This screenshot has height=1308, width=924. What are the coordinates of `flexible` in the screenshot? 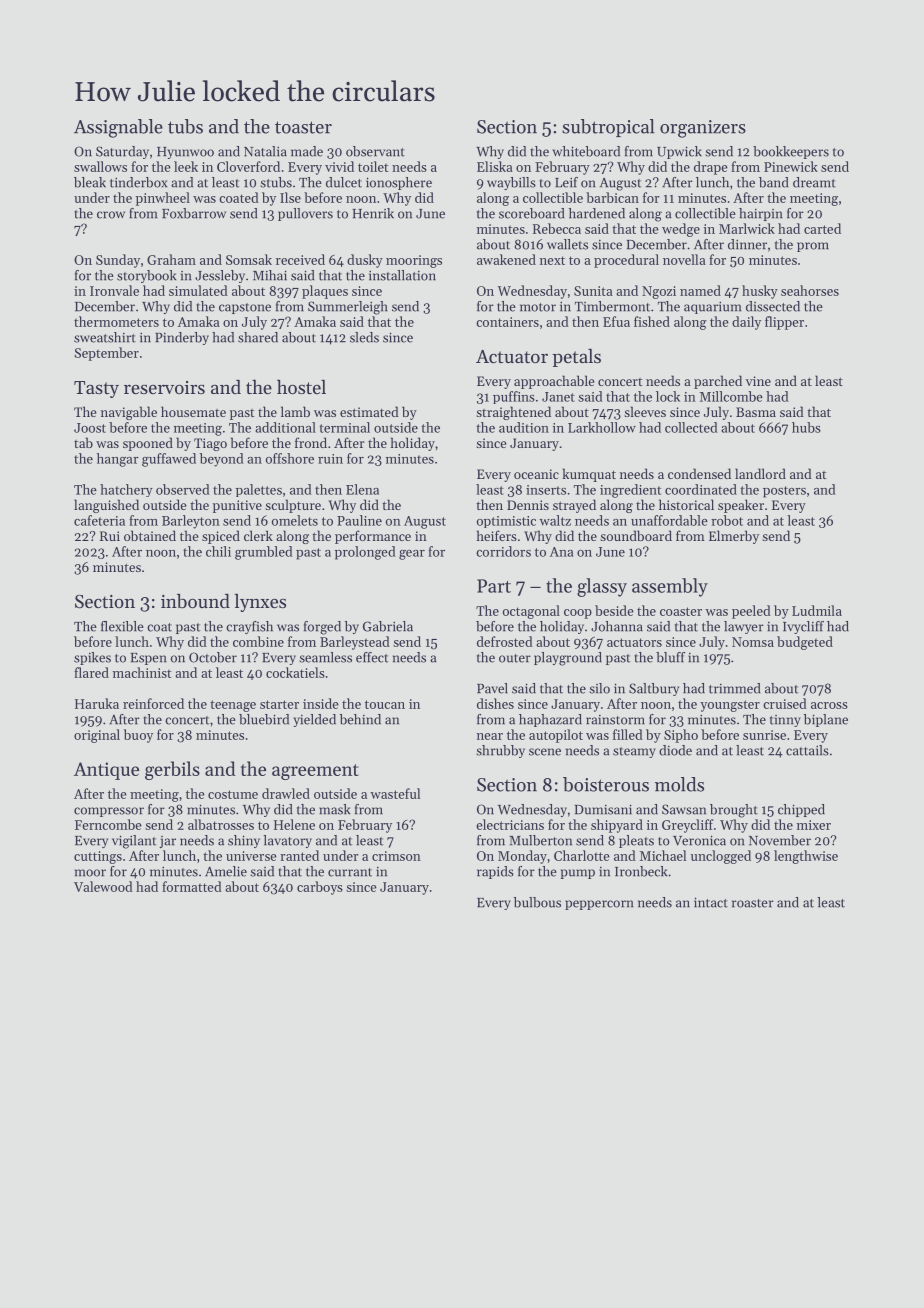 It's located at (122, 626).
